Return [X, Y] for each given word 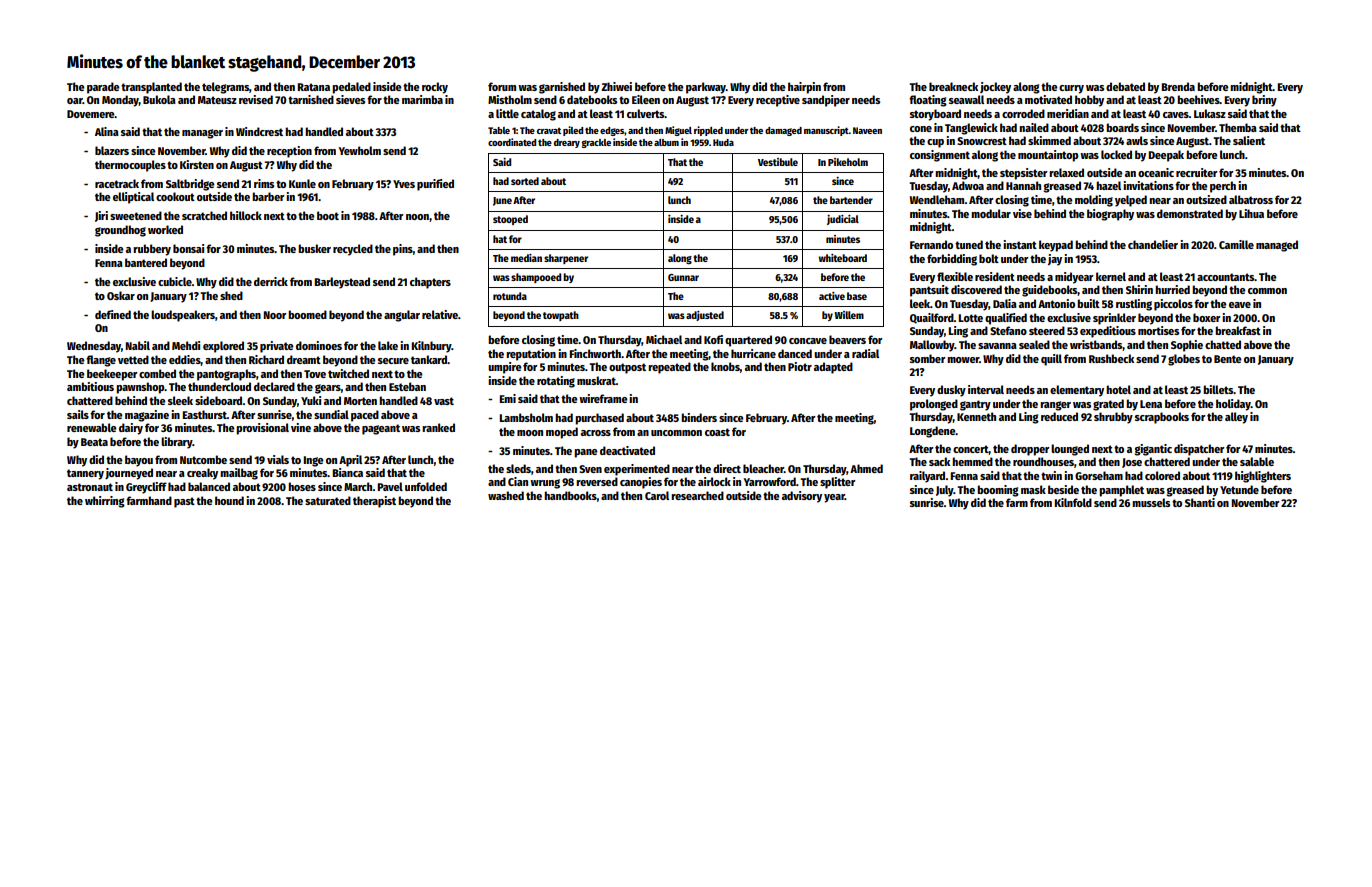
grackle [596, 143]
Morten [360, 401]
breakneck [953, 86]
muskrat [596, 380]
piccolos [1173, 305]
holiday [1233, 405]
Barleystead [342, 283]
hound [229, 500]
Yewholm [359, 150]
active [832, 296]
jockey [995, 88]
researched [697, 495]
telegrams [225, 88]
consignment [940, 156]
